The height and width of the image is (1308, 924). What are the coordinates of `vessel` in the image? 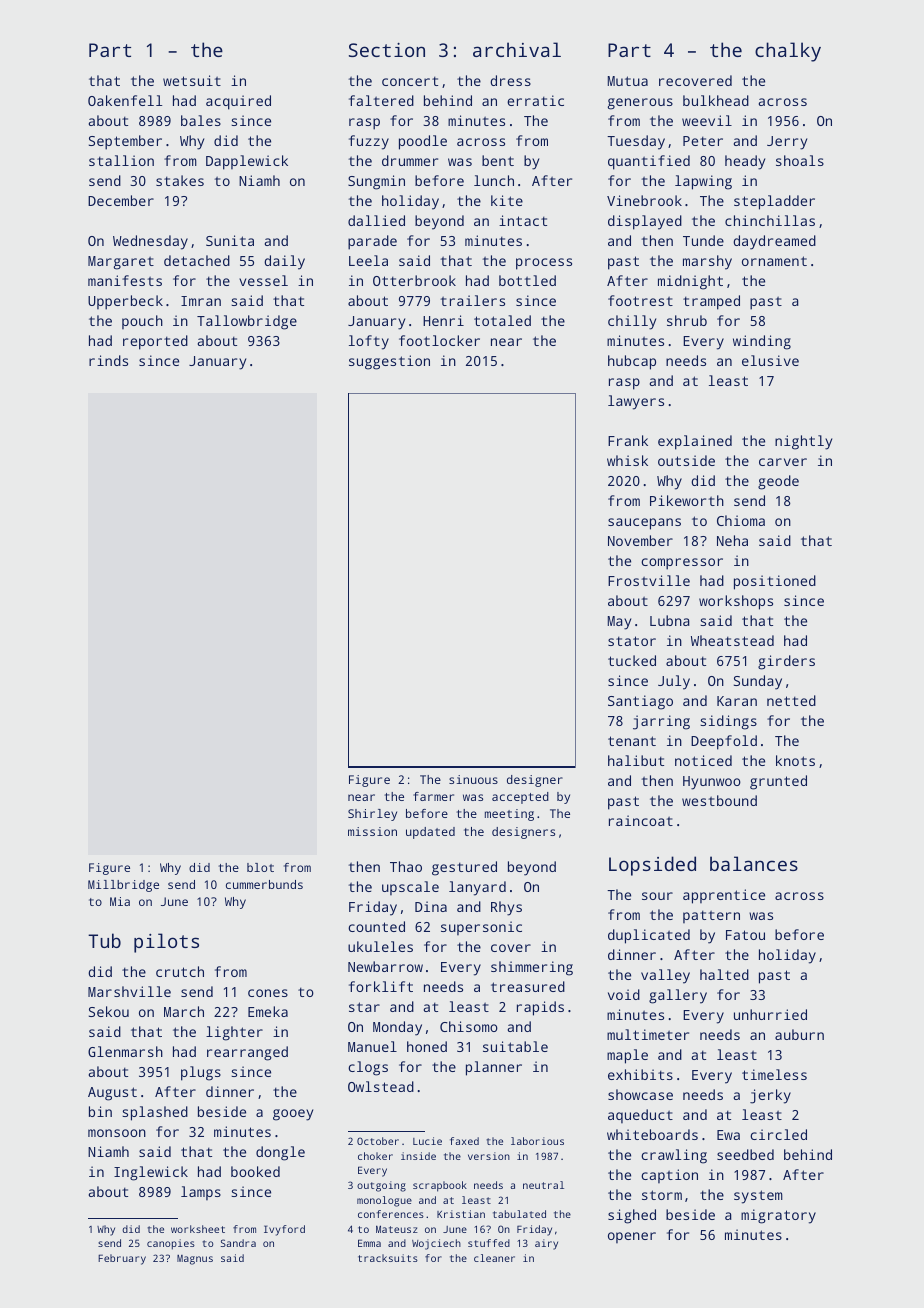 It's located at (263, 280).
